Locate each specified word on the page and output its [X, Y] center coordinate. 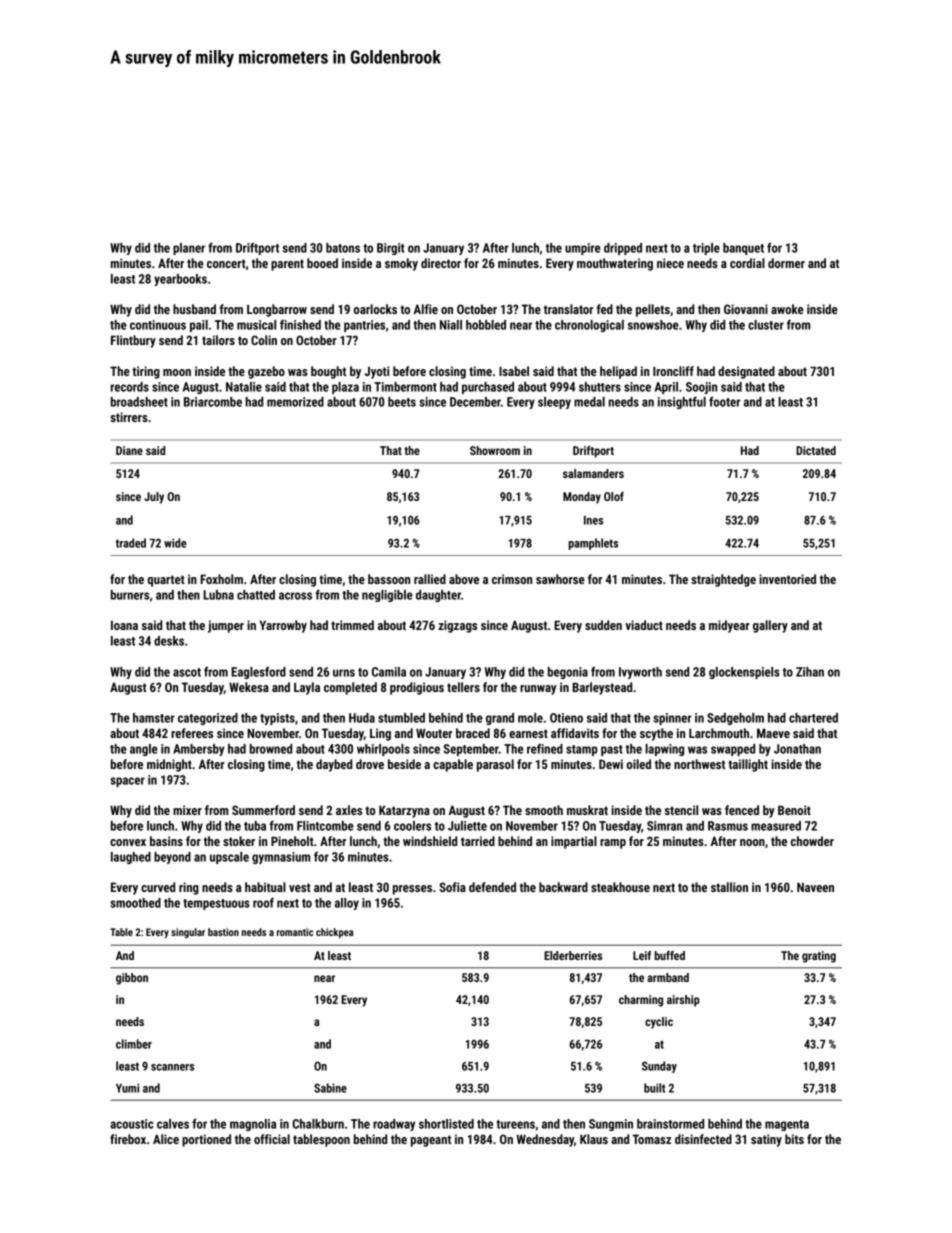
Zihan [810, 672]
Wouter [434, 733]
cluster [766, 325]
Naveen [815, 887]
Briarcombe [213, 402]
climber [134, 1044]
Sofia [452, 887]
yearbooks [180, 280]
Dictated [816, 450]
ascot [187, 672]
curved [158, 887]
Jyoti [377, 372]
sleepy [554, 403]
